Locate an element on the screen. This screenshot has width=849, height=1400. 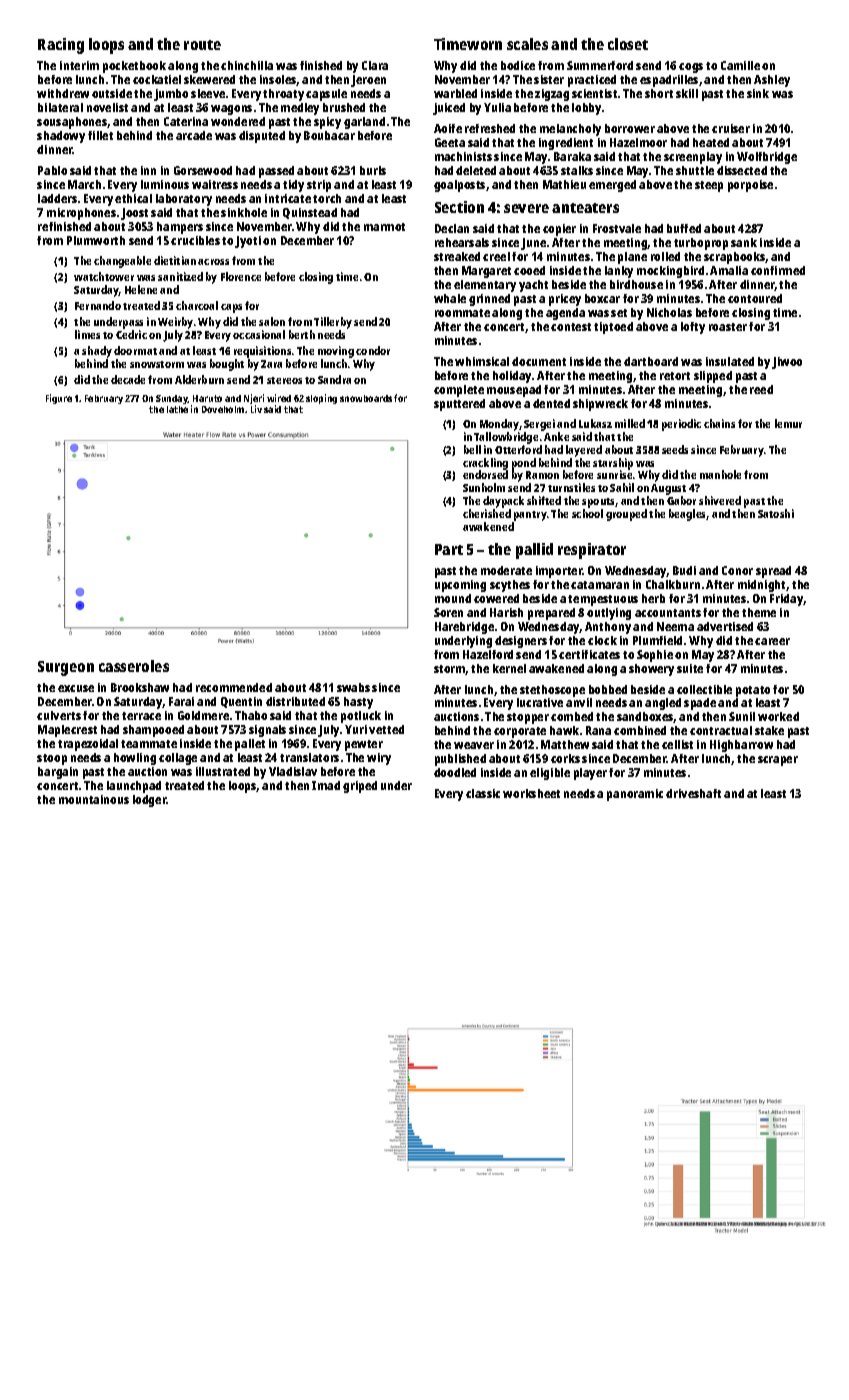
endorsed is located at coordinates (485, 475).
